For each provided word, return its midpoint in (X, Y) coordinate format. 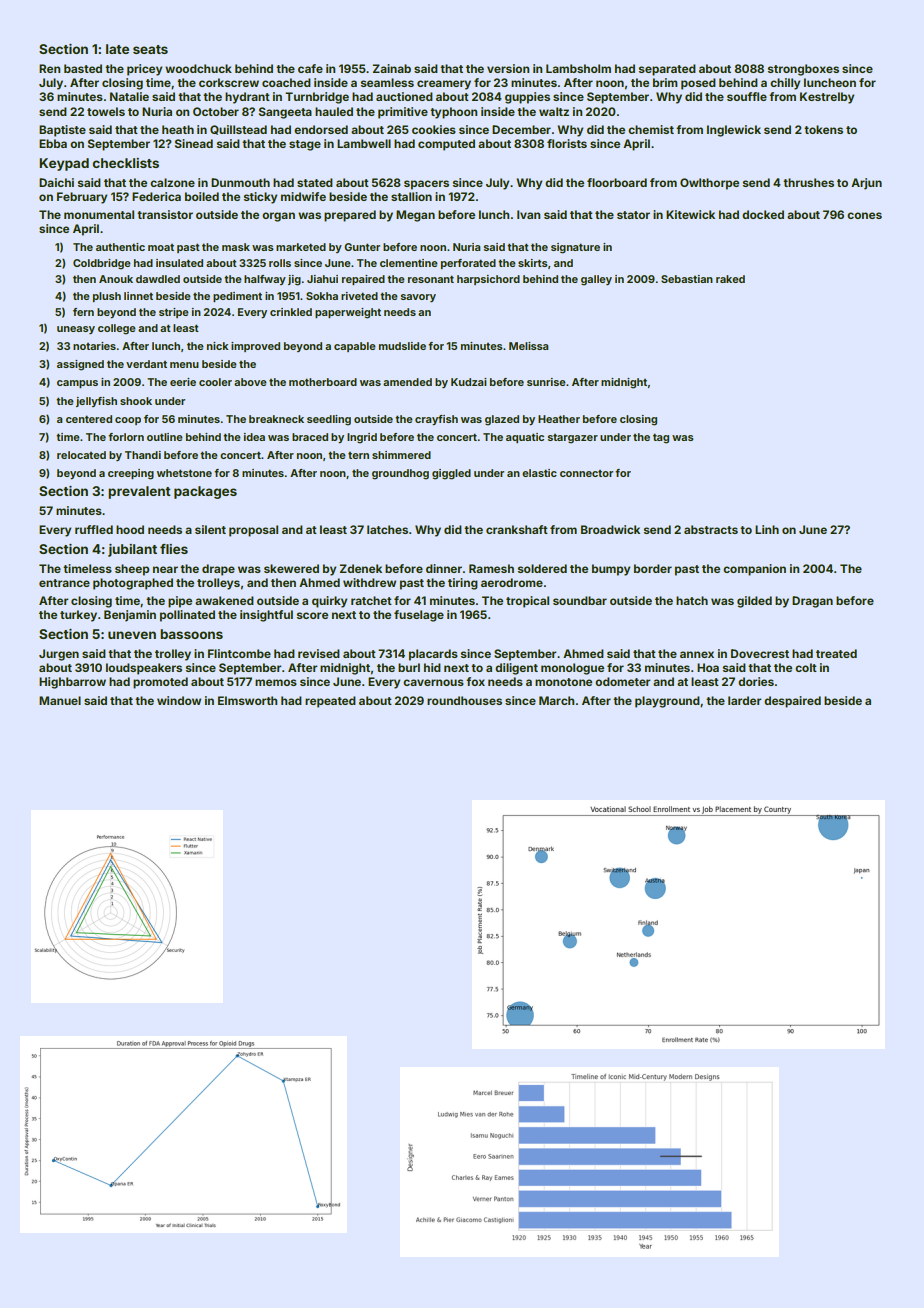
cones (864, 215)
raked (730, 279)
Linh (767, 529)
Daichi (56, 182)
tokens (823, 129)
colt (806, 667)
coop (128, 421)
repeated (330, 702)
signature (575, 248)
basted (83, 68)
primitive (403, 113)
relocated (81, 455)
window (179, 700)
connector (586, 473)
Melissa (528, 346)
